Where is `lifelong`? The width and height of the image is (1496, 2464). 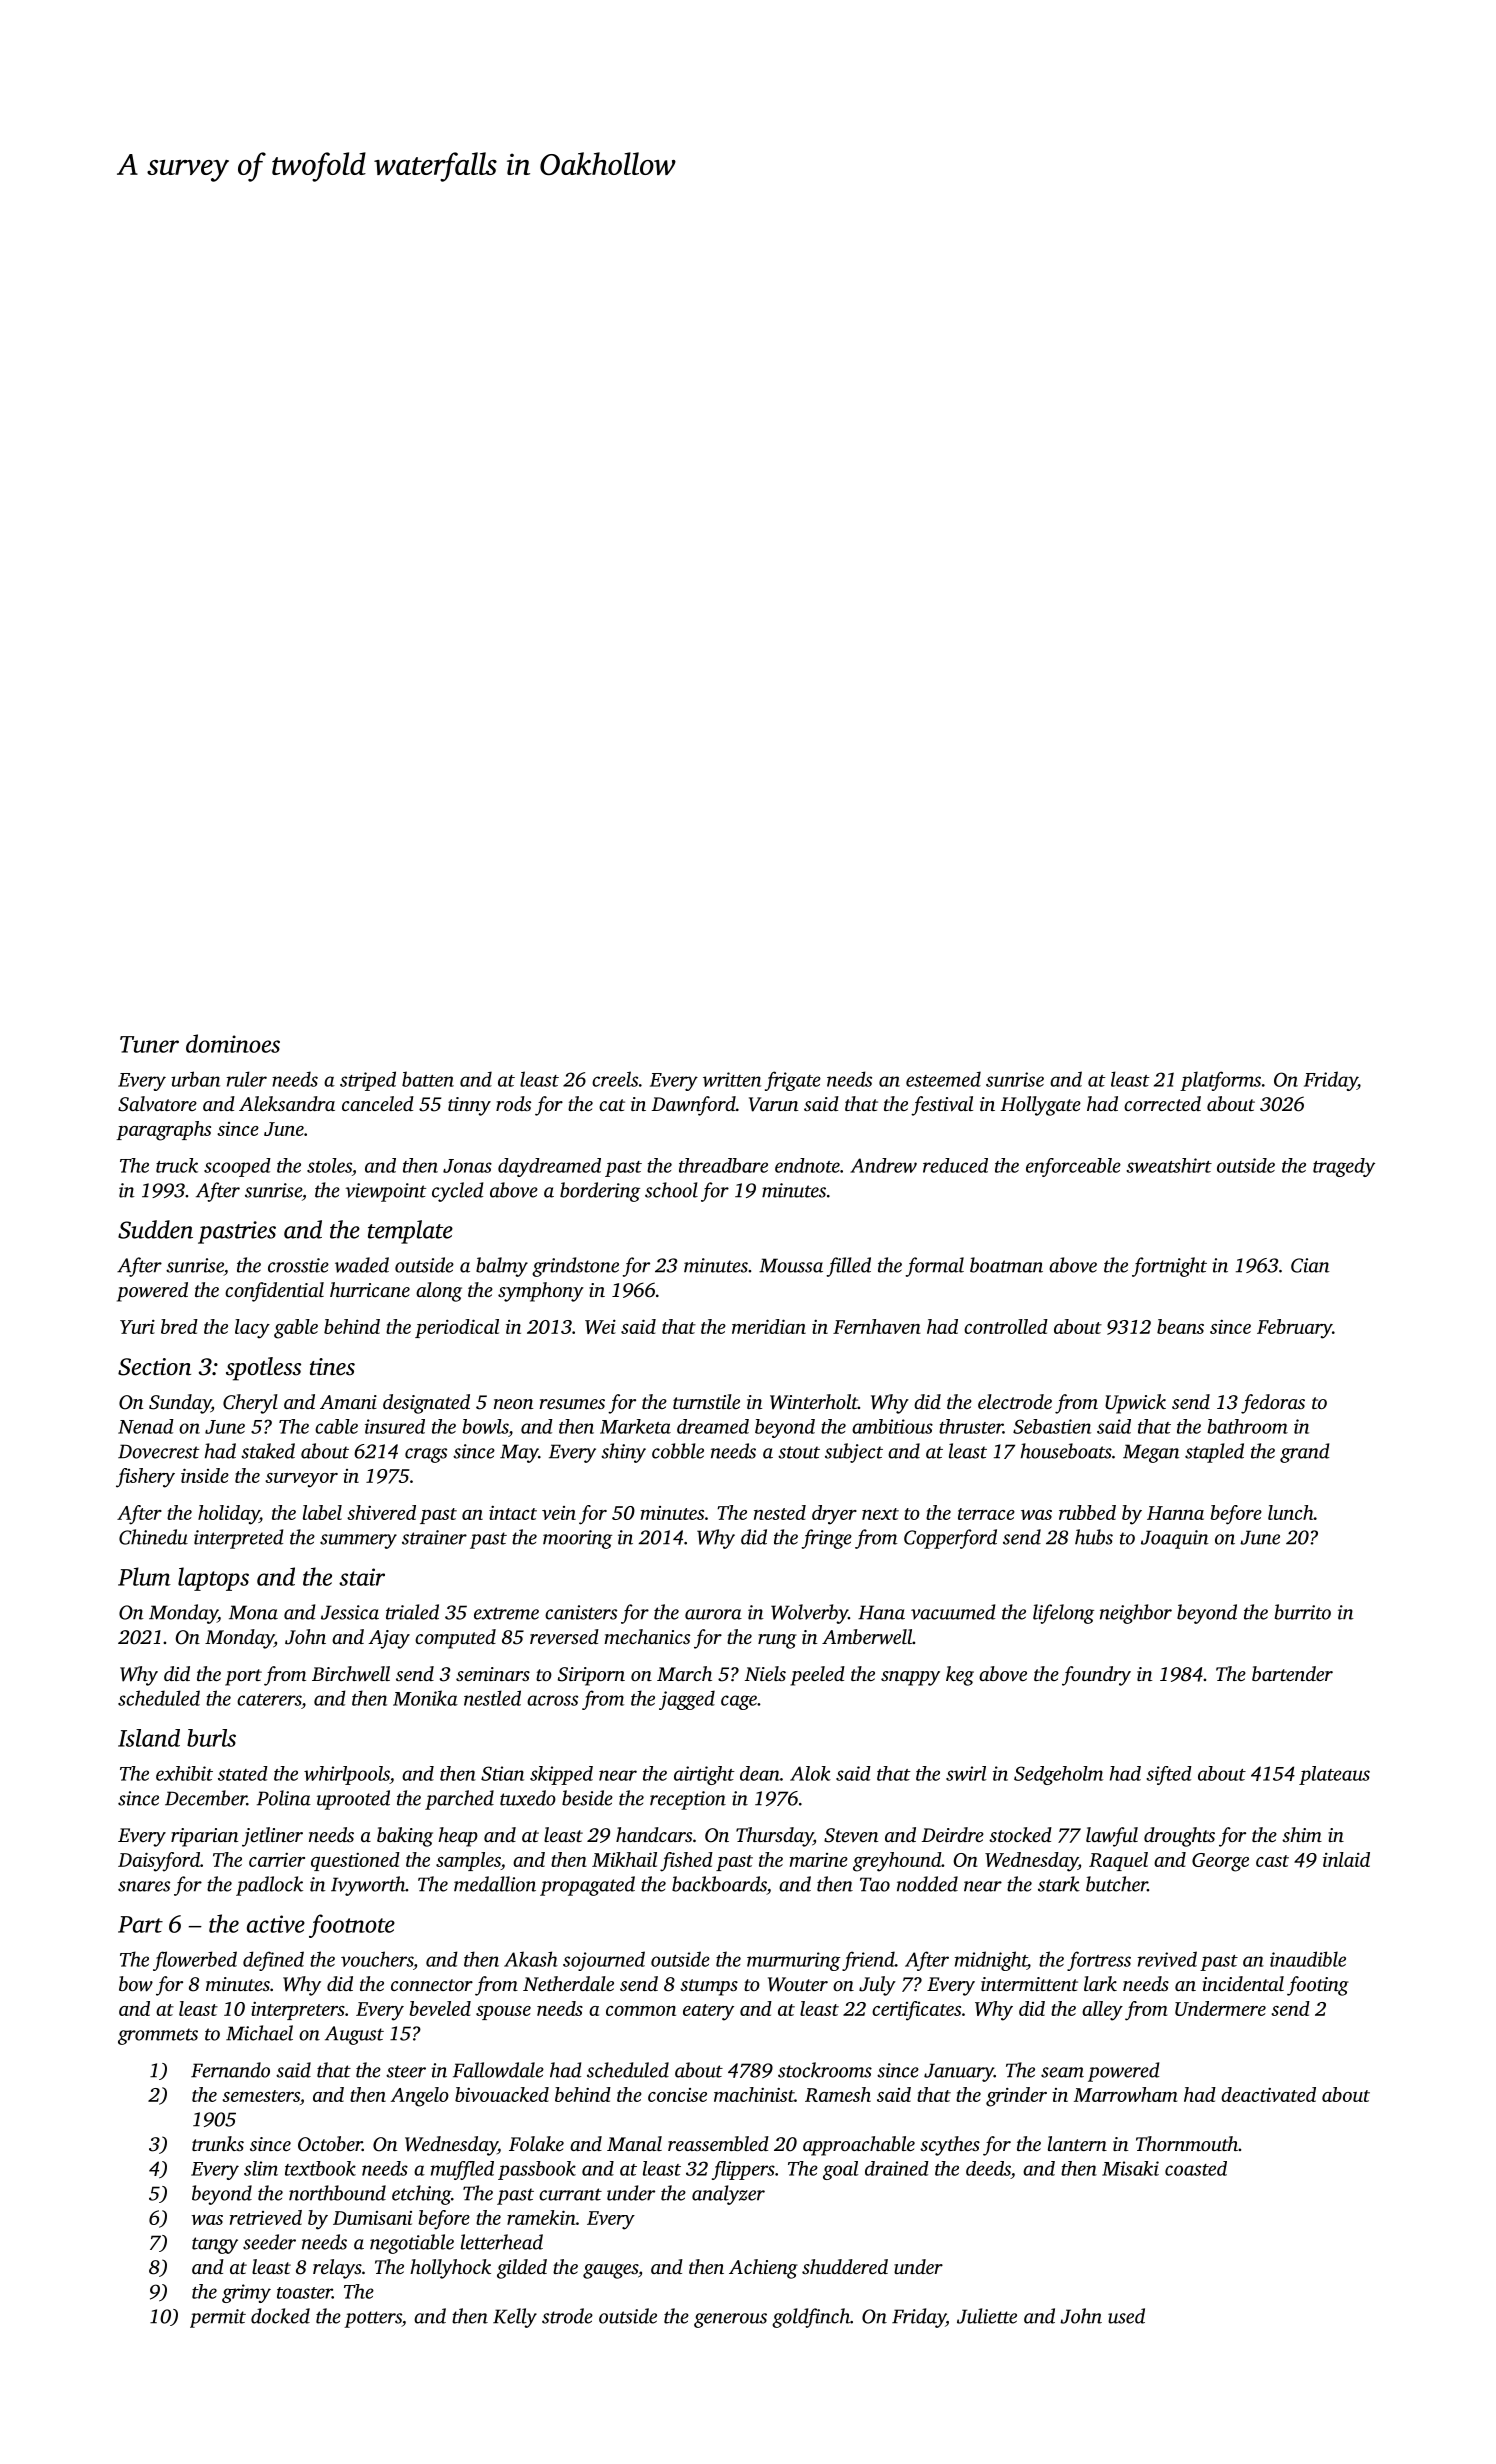 lifelong is located at coordinates (1063, 1614).
